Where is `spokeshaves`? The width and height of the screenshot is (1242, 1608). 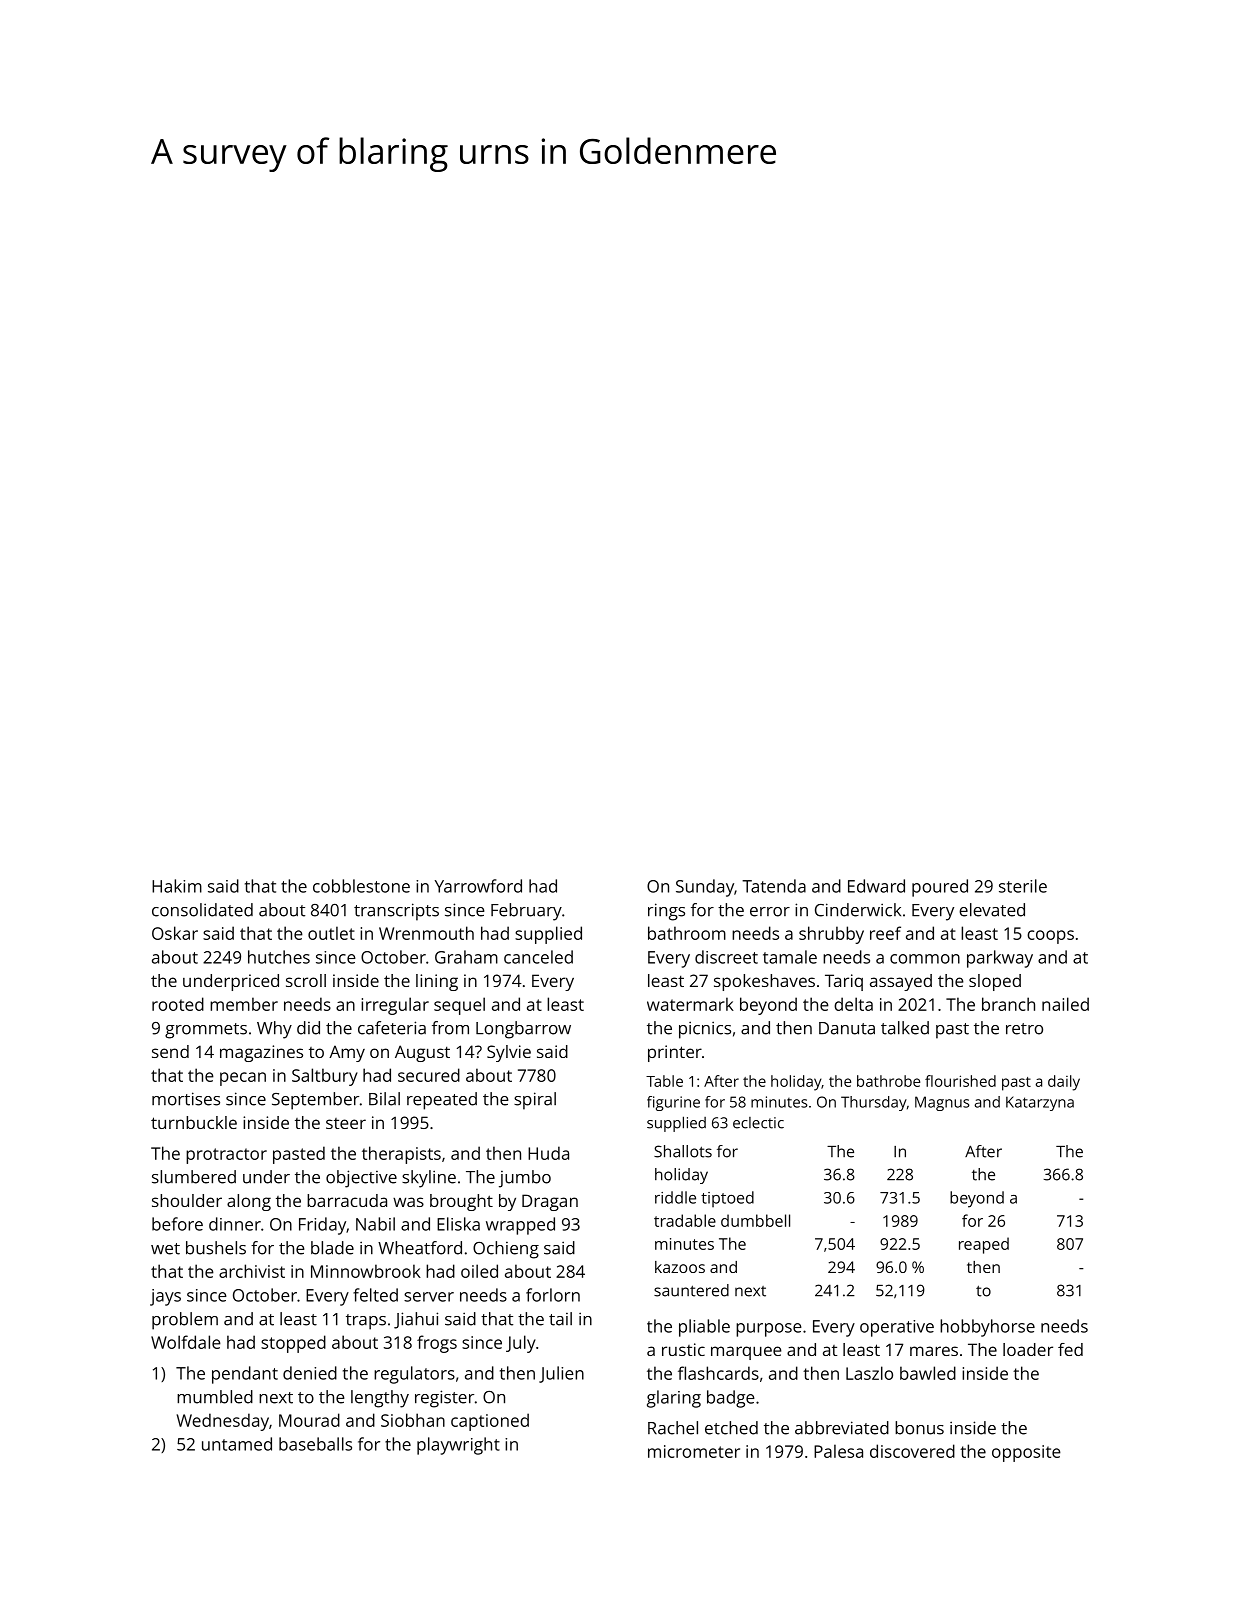
spokeshaves is located at coordinates (764, 982).
